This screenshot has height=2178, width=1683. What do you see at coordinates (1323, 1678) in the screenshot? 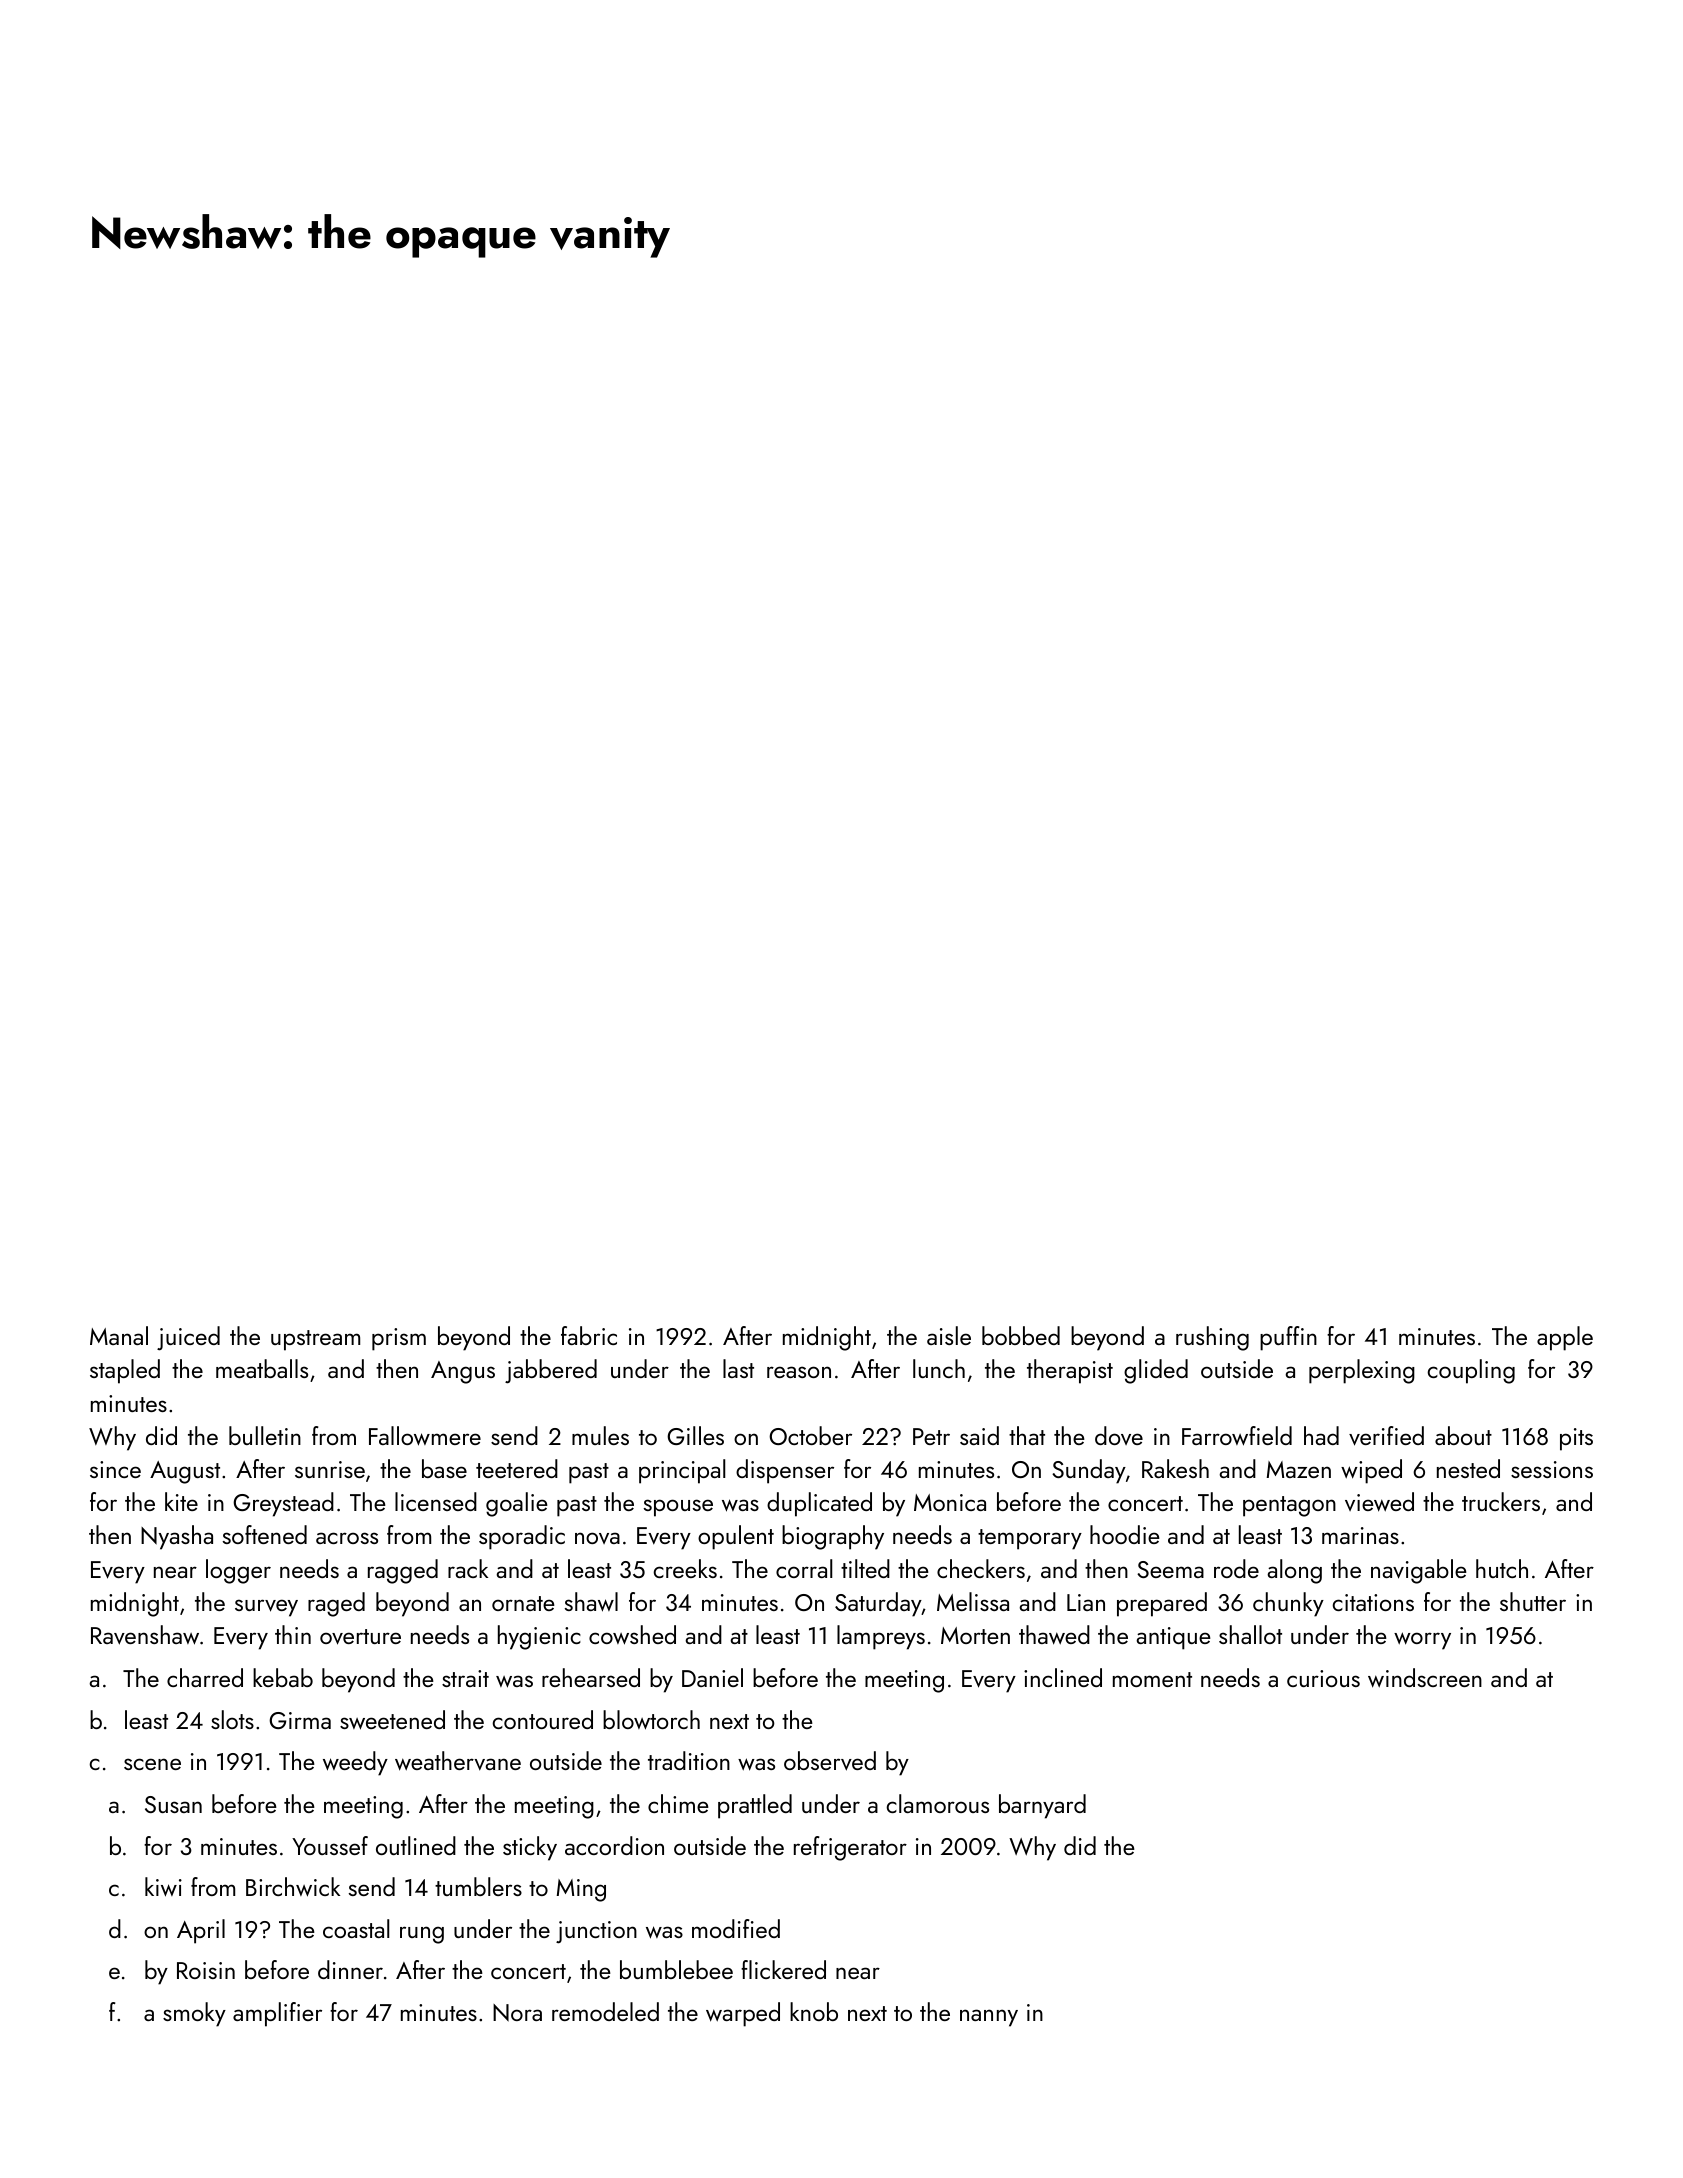
I see `curious` at bounding box center [1323, 1678].
